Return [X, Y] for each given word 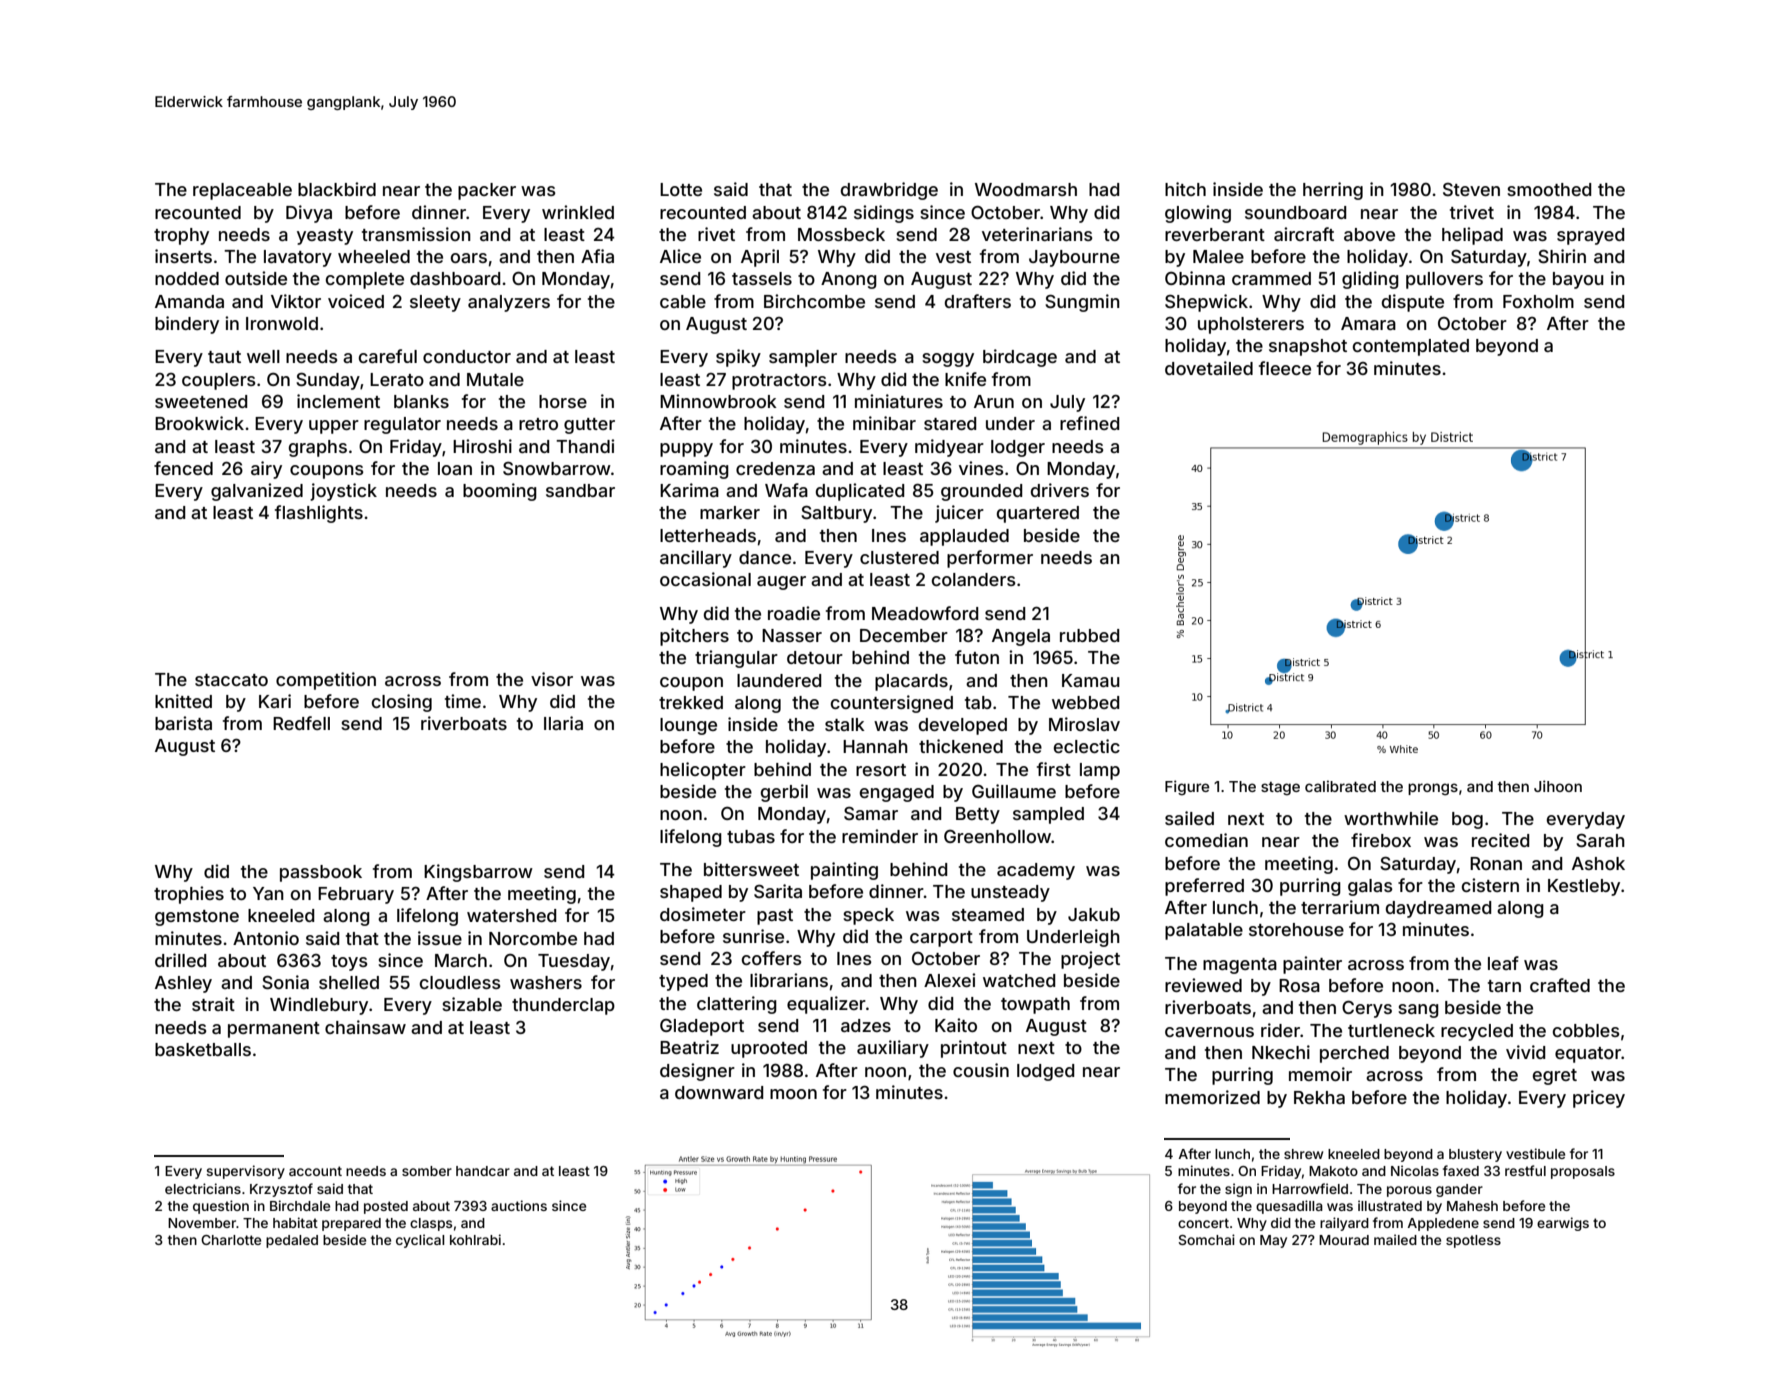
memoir [1320, 1074]
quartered [1038, 514]
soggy [948, 360]
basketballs [203, 1049]
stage [1280, 789]
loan [455, 468]
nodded [187, 278]
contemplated [1411, 347]
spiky [738, 358]
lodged [1045, 1072]
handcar [483, 1171]
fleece [1285, 368]
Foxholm [1538, 301]
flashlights [319, 514]
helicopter [703, 771]
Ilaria [563, 723]
